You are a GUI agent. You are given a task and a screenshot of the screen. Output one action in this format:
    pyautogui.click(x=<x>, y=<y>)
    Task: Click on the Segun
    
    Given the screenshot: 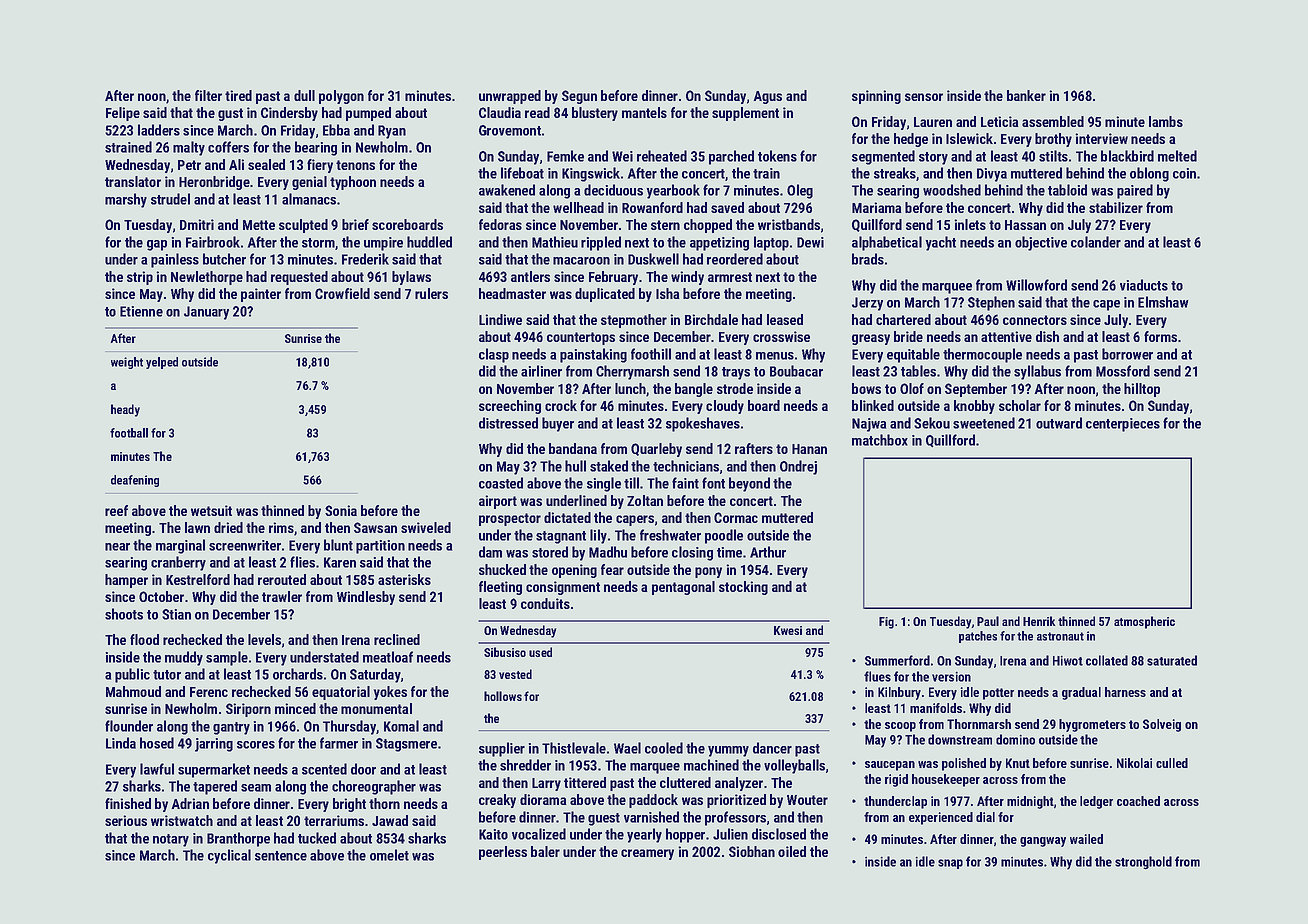 What is the action you would take?
    pyautogui.click(x=579, y=97)
